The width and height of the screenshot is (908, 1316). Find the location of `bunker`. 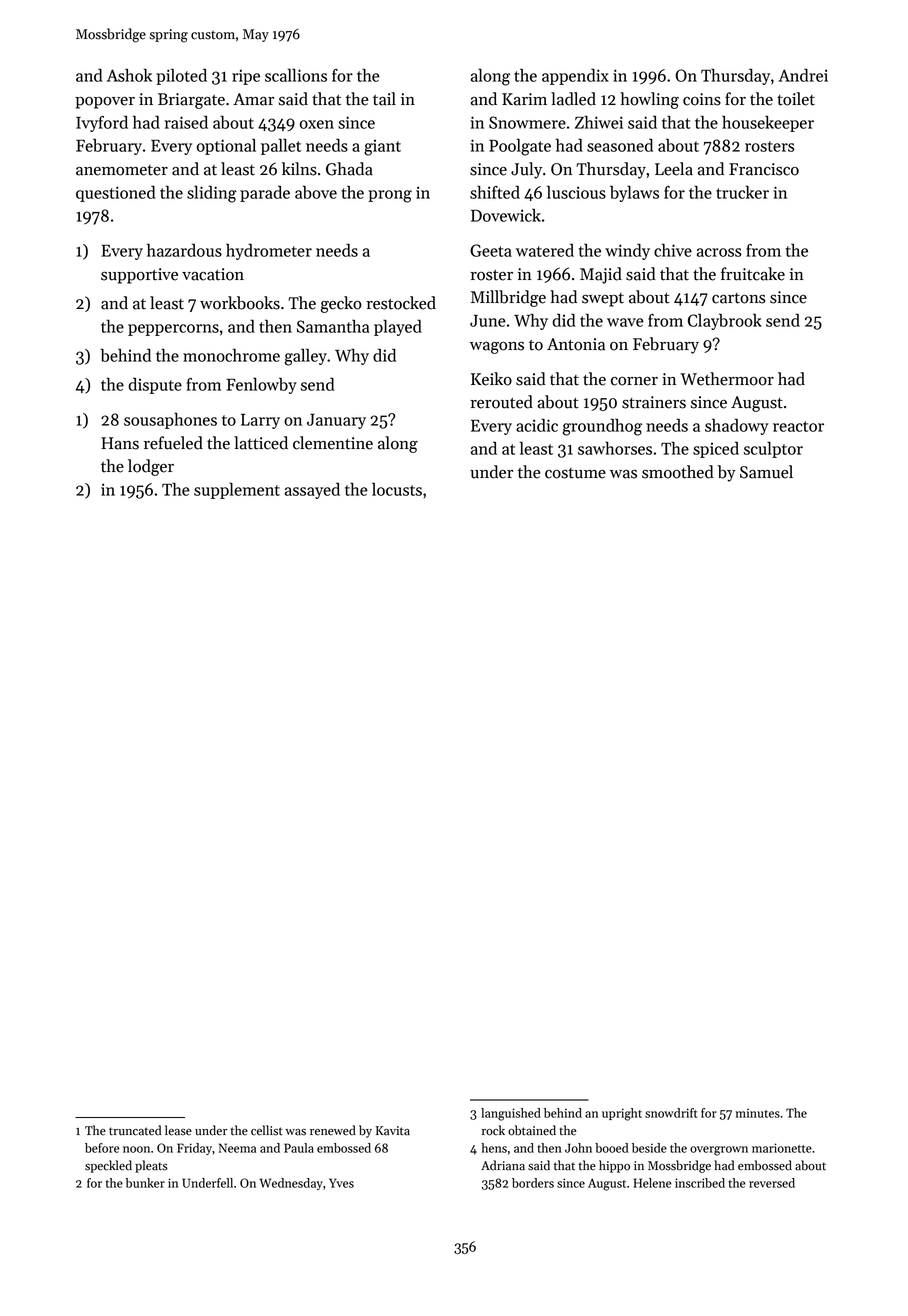

bunker is located at coordinates (145, 1183).
